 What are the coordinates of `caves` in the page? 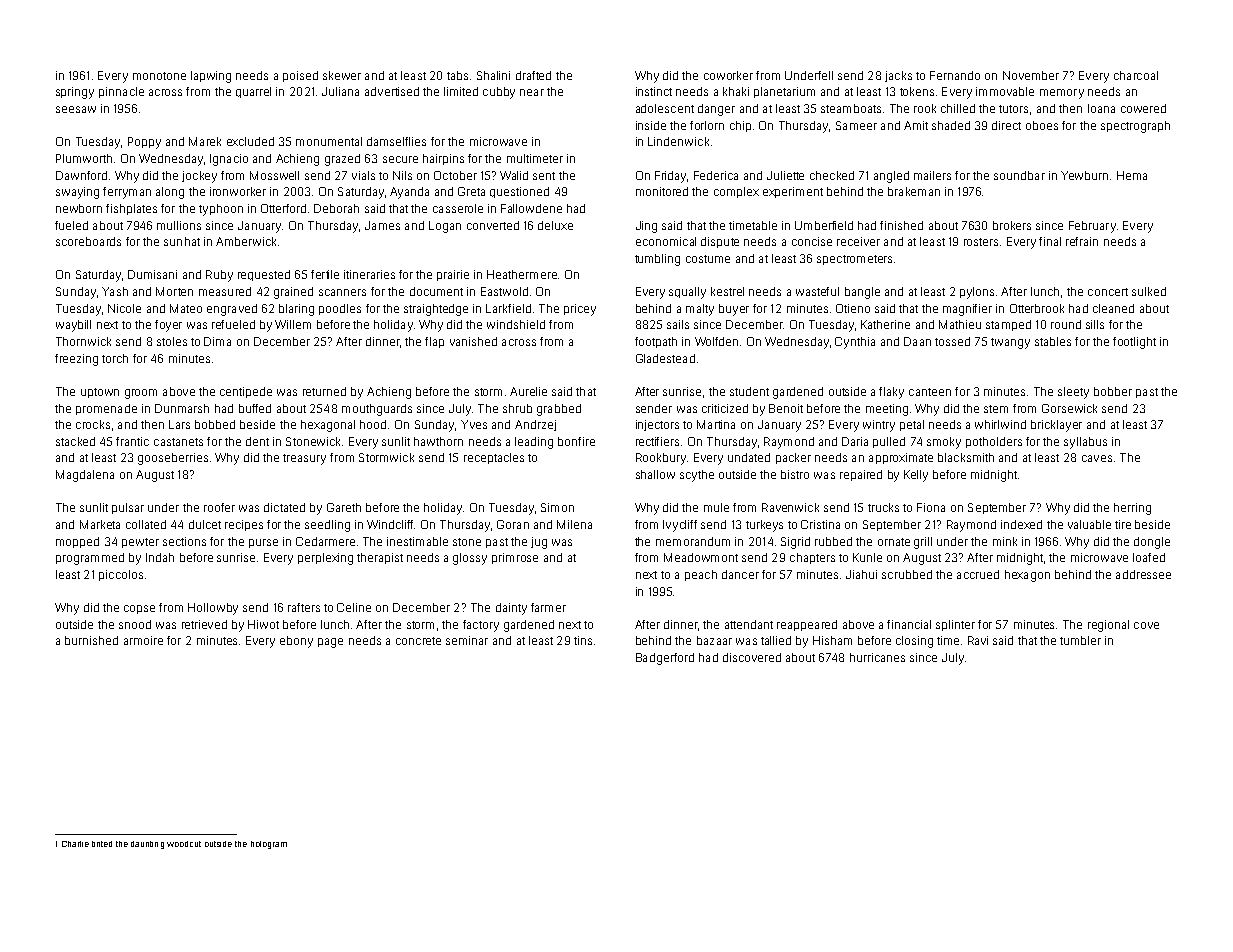 It's located at (1097, 458).
